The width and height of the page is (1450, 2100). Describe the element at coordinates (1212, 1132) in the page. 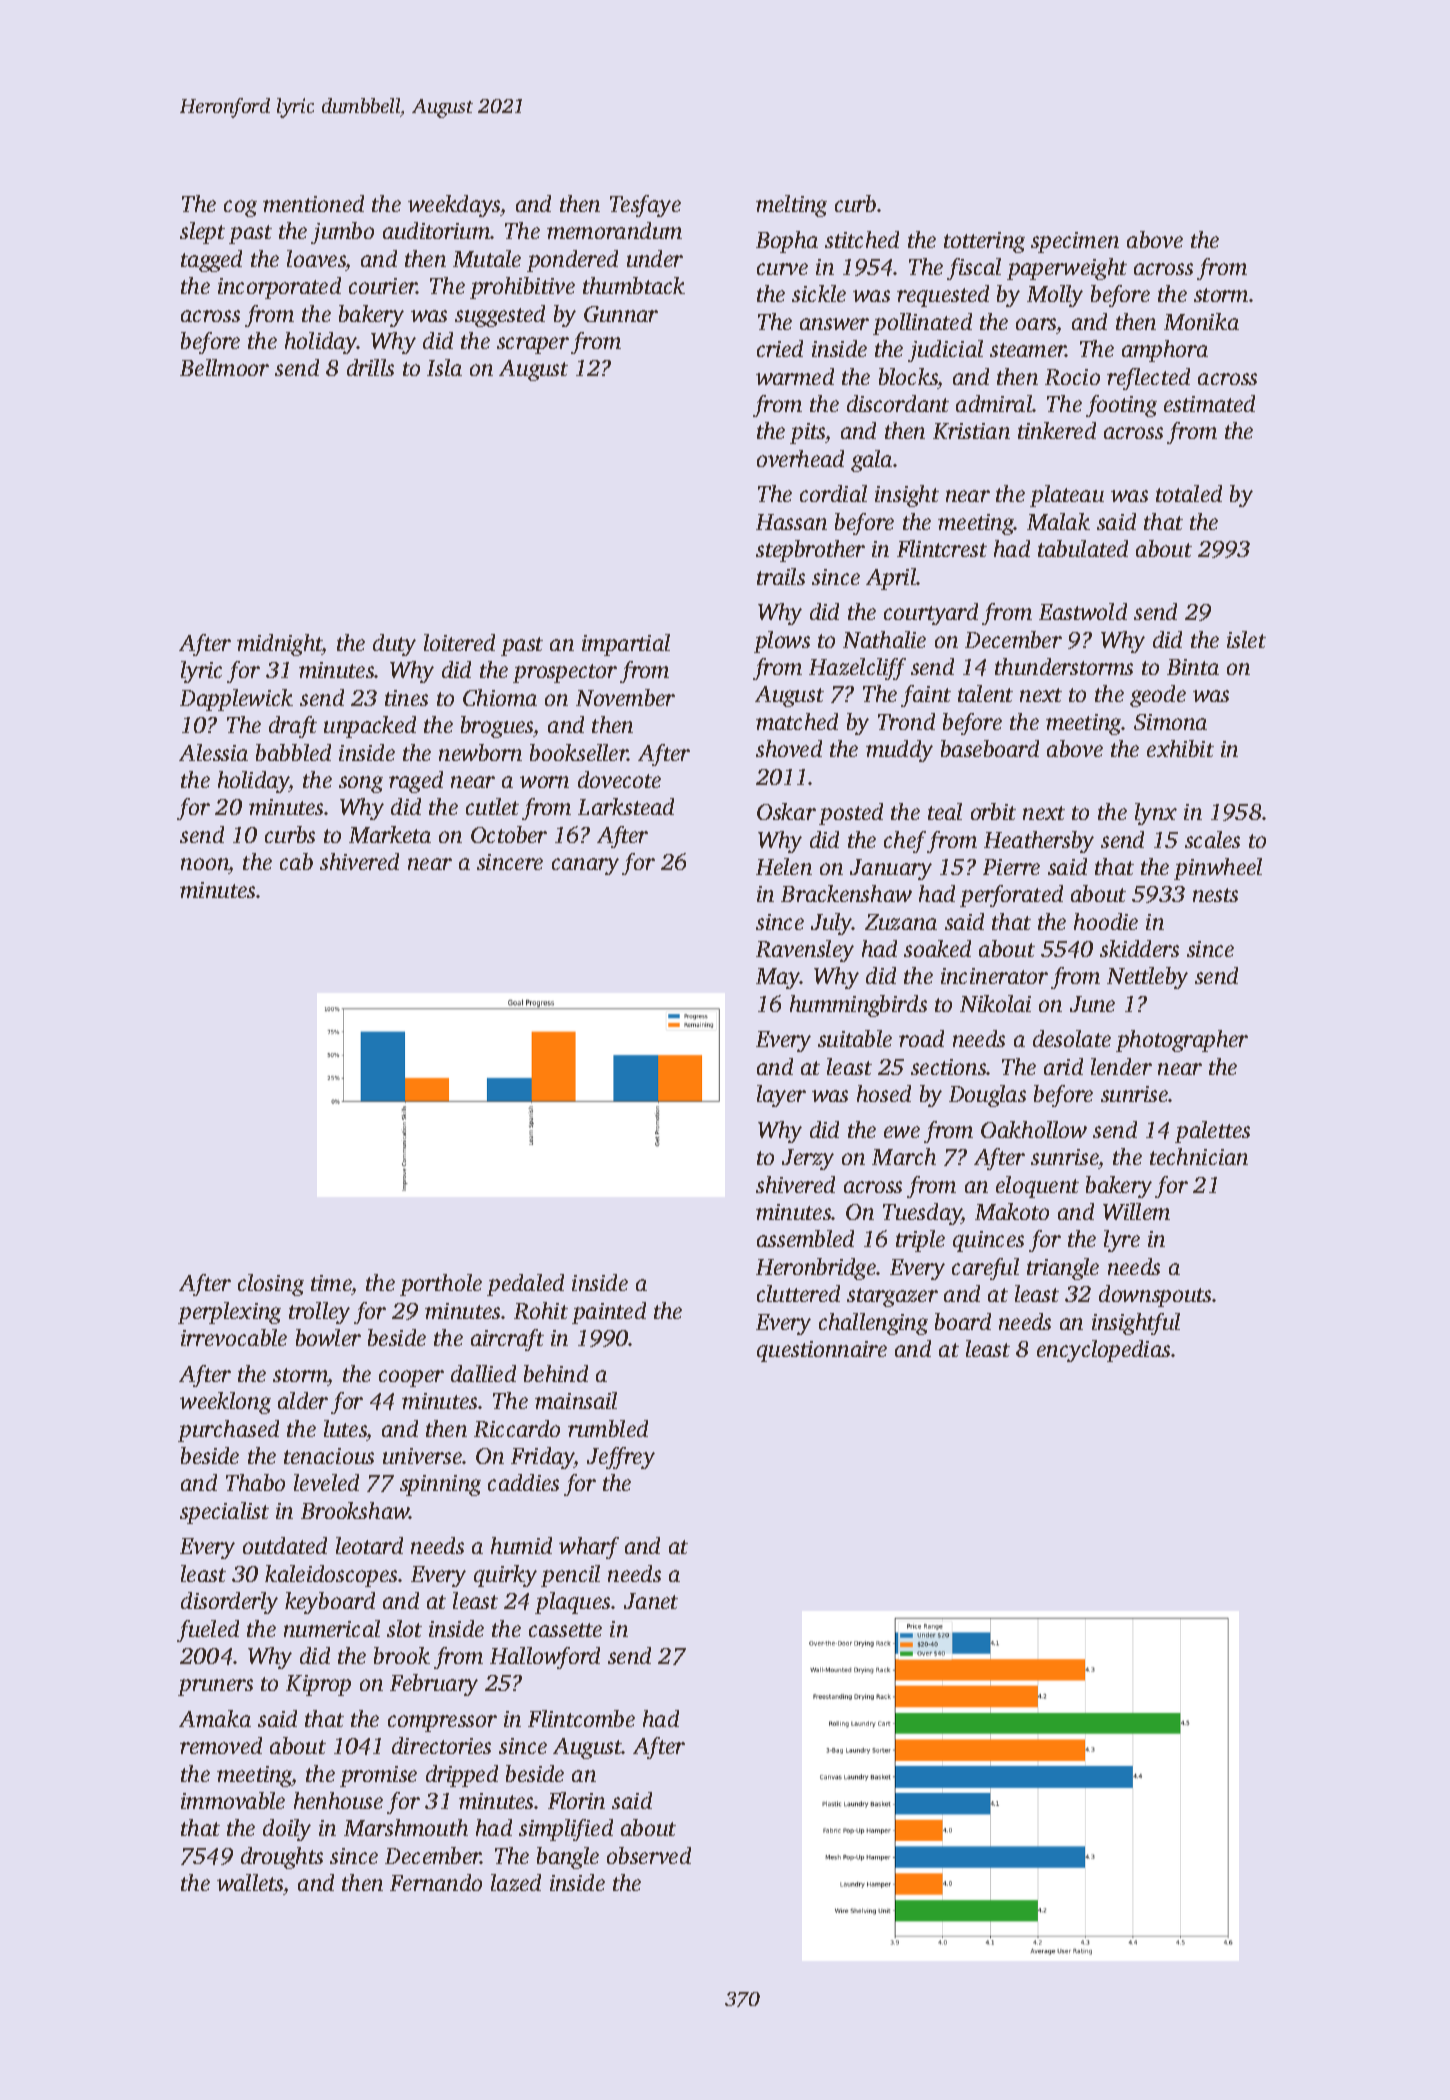

I see `palettes` at that location.
